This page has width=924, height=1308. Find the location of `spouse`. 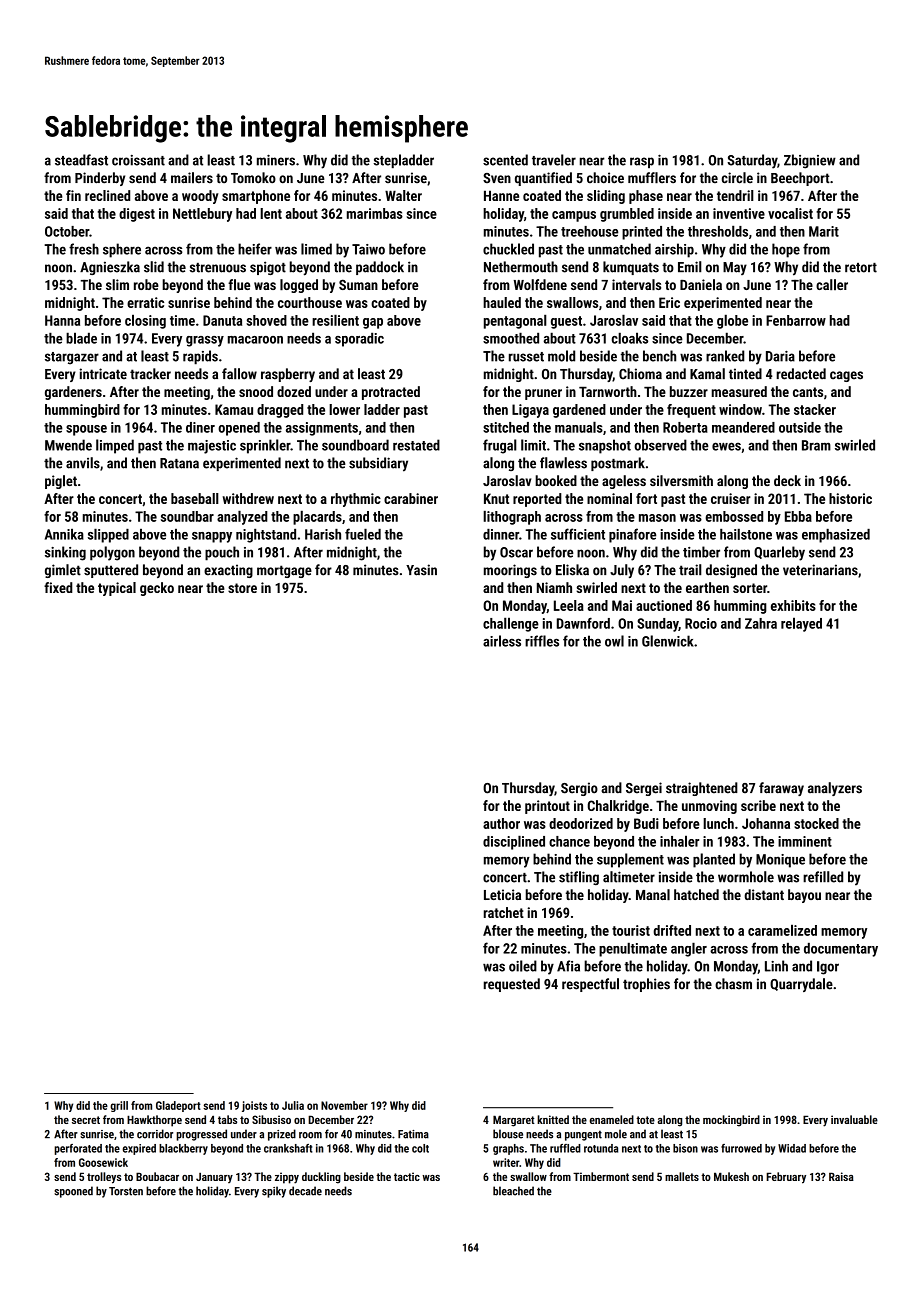

spouse is located at coordinates (86, 430).
